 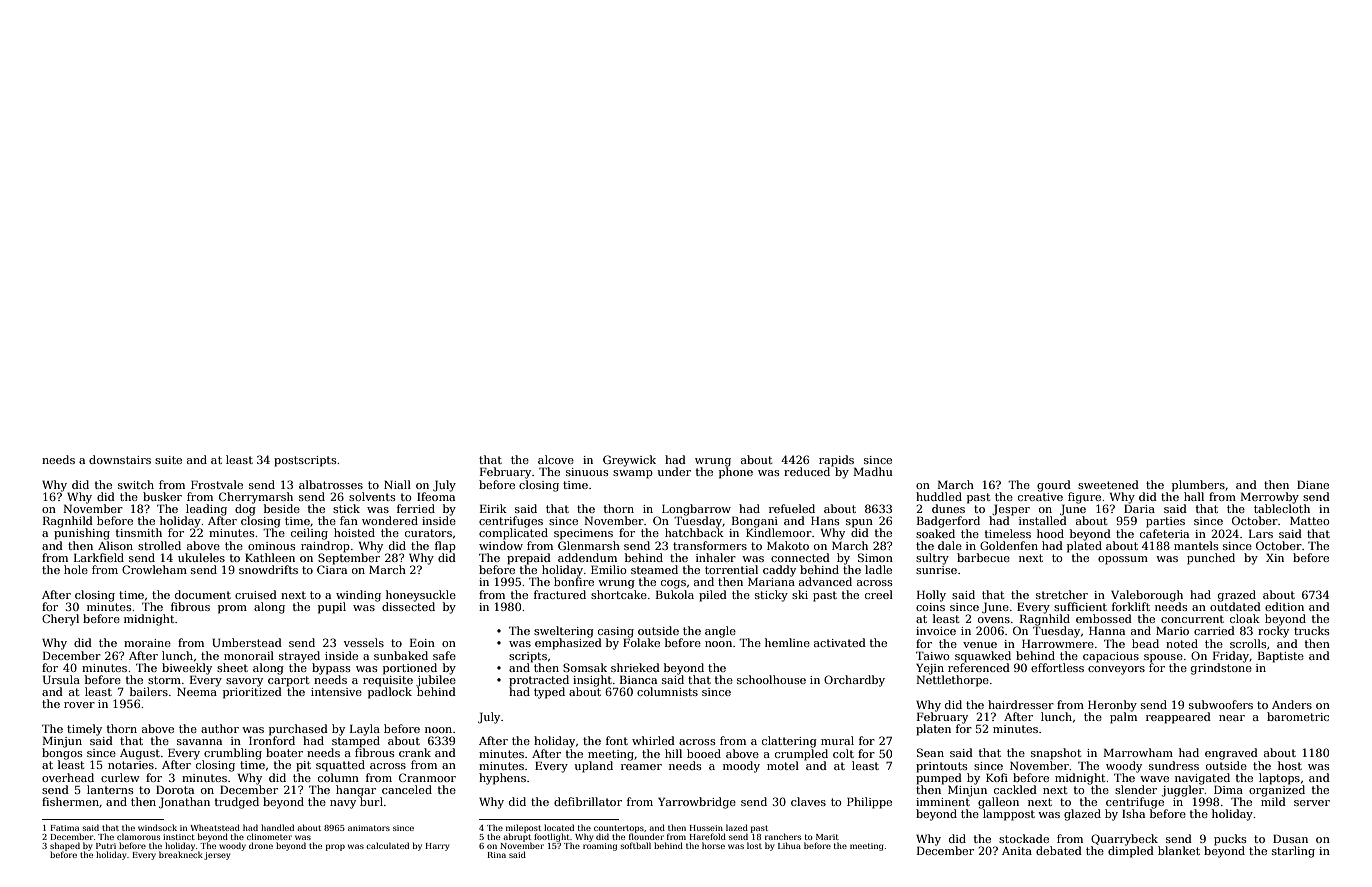 I want to click on Mario, so click(x=1172, y=631).
